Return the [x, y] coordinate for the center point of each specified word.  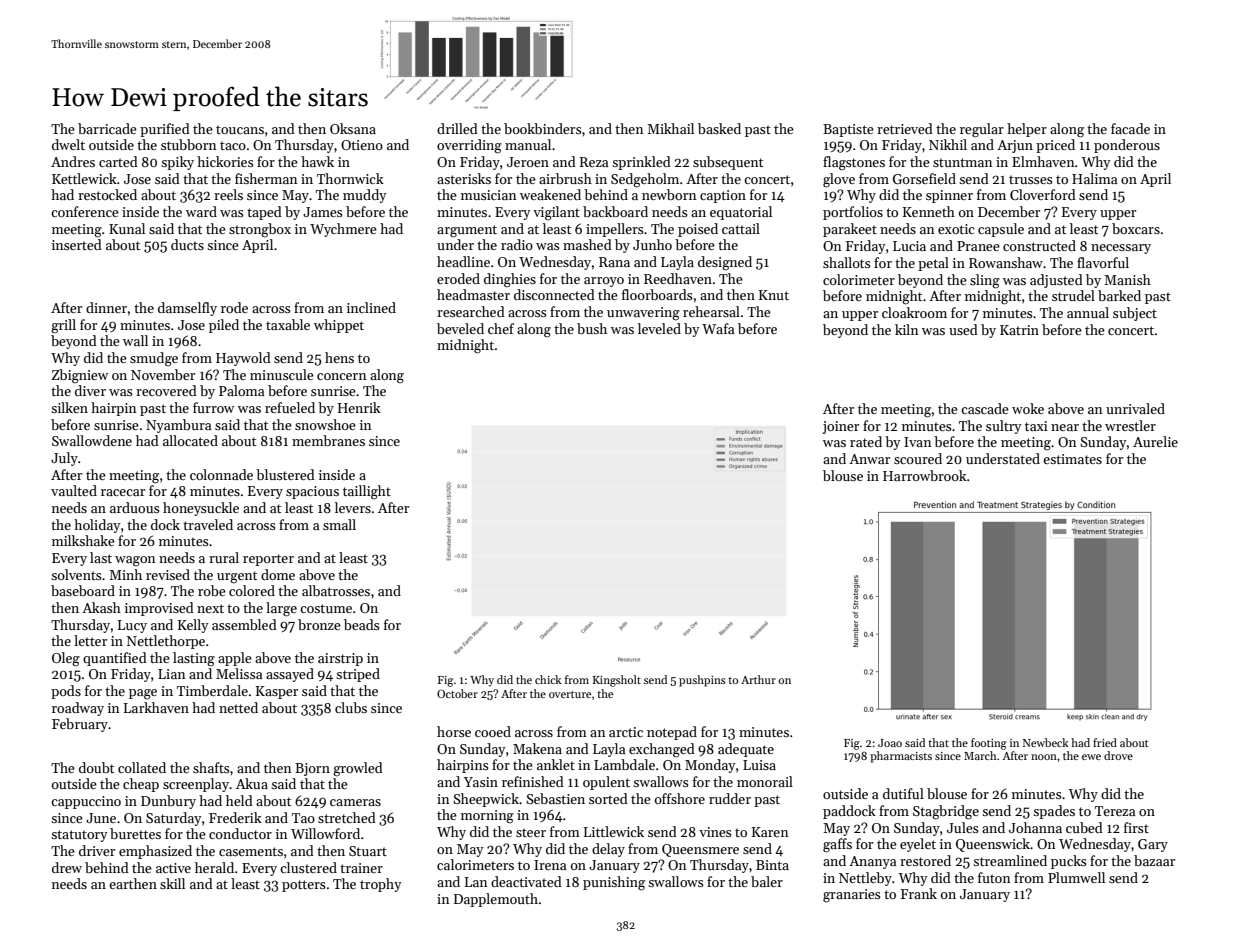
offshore [680, 798]
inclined [371, 307]
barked [1119, 295]
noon [1044, 757]
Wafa [718, 328]
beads [362, 624]
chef [501, 328]
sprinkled [641, 163]
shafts [211, 767]
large [281, 609]
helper [1027, 130]
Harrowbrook [925, 475]
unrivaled [1135, 408]
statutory [79, 836]
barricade [107, 128]
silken [69, 407]
